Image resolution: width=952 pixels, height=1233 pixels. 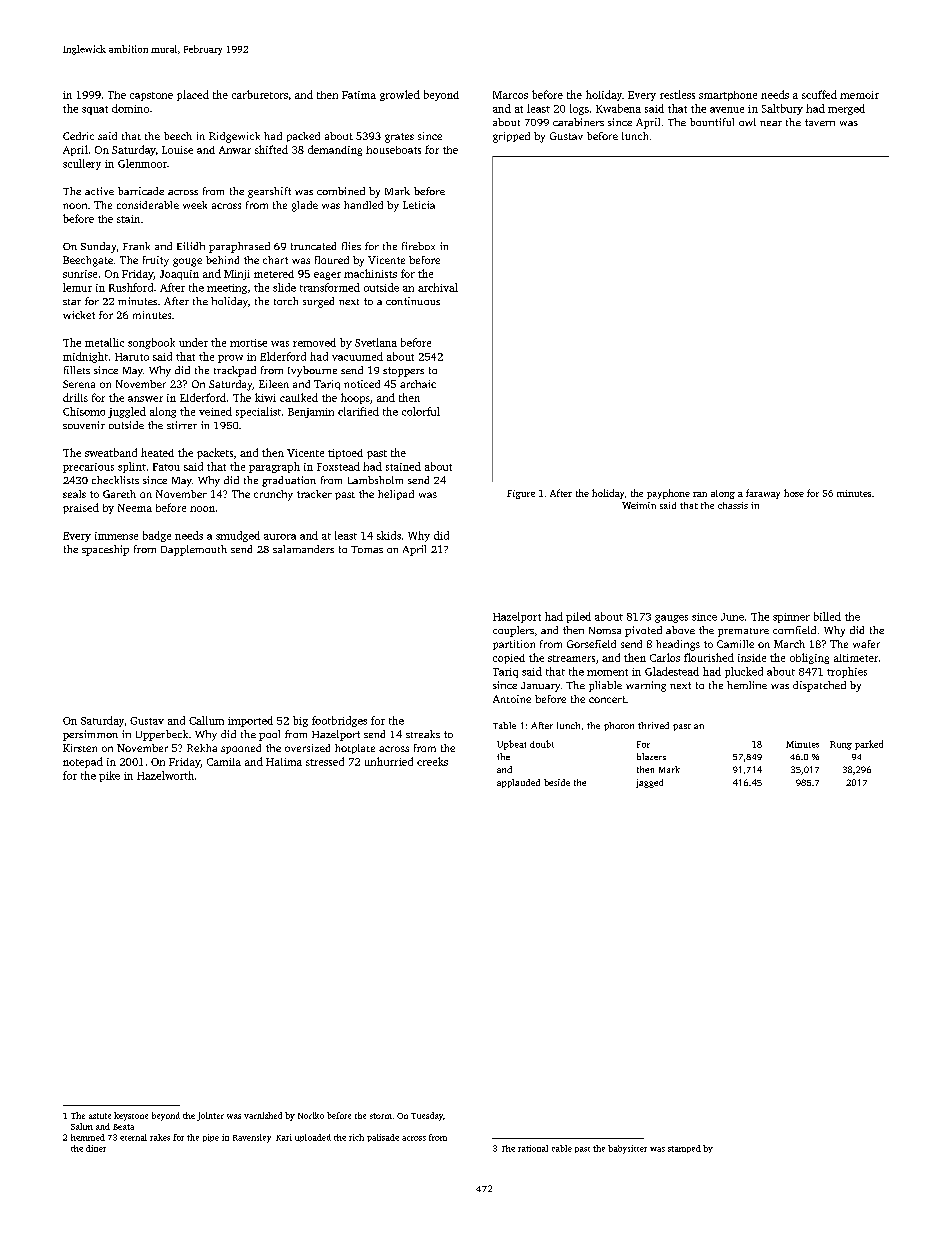 What do you see at coordinates (165, 775) in the screenshot?
I see `Hazelworth` at bounding box center [165, 775].
